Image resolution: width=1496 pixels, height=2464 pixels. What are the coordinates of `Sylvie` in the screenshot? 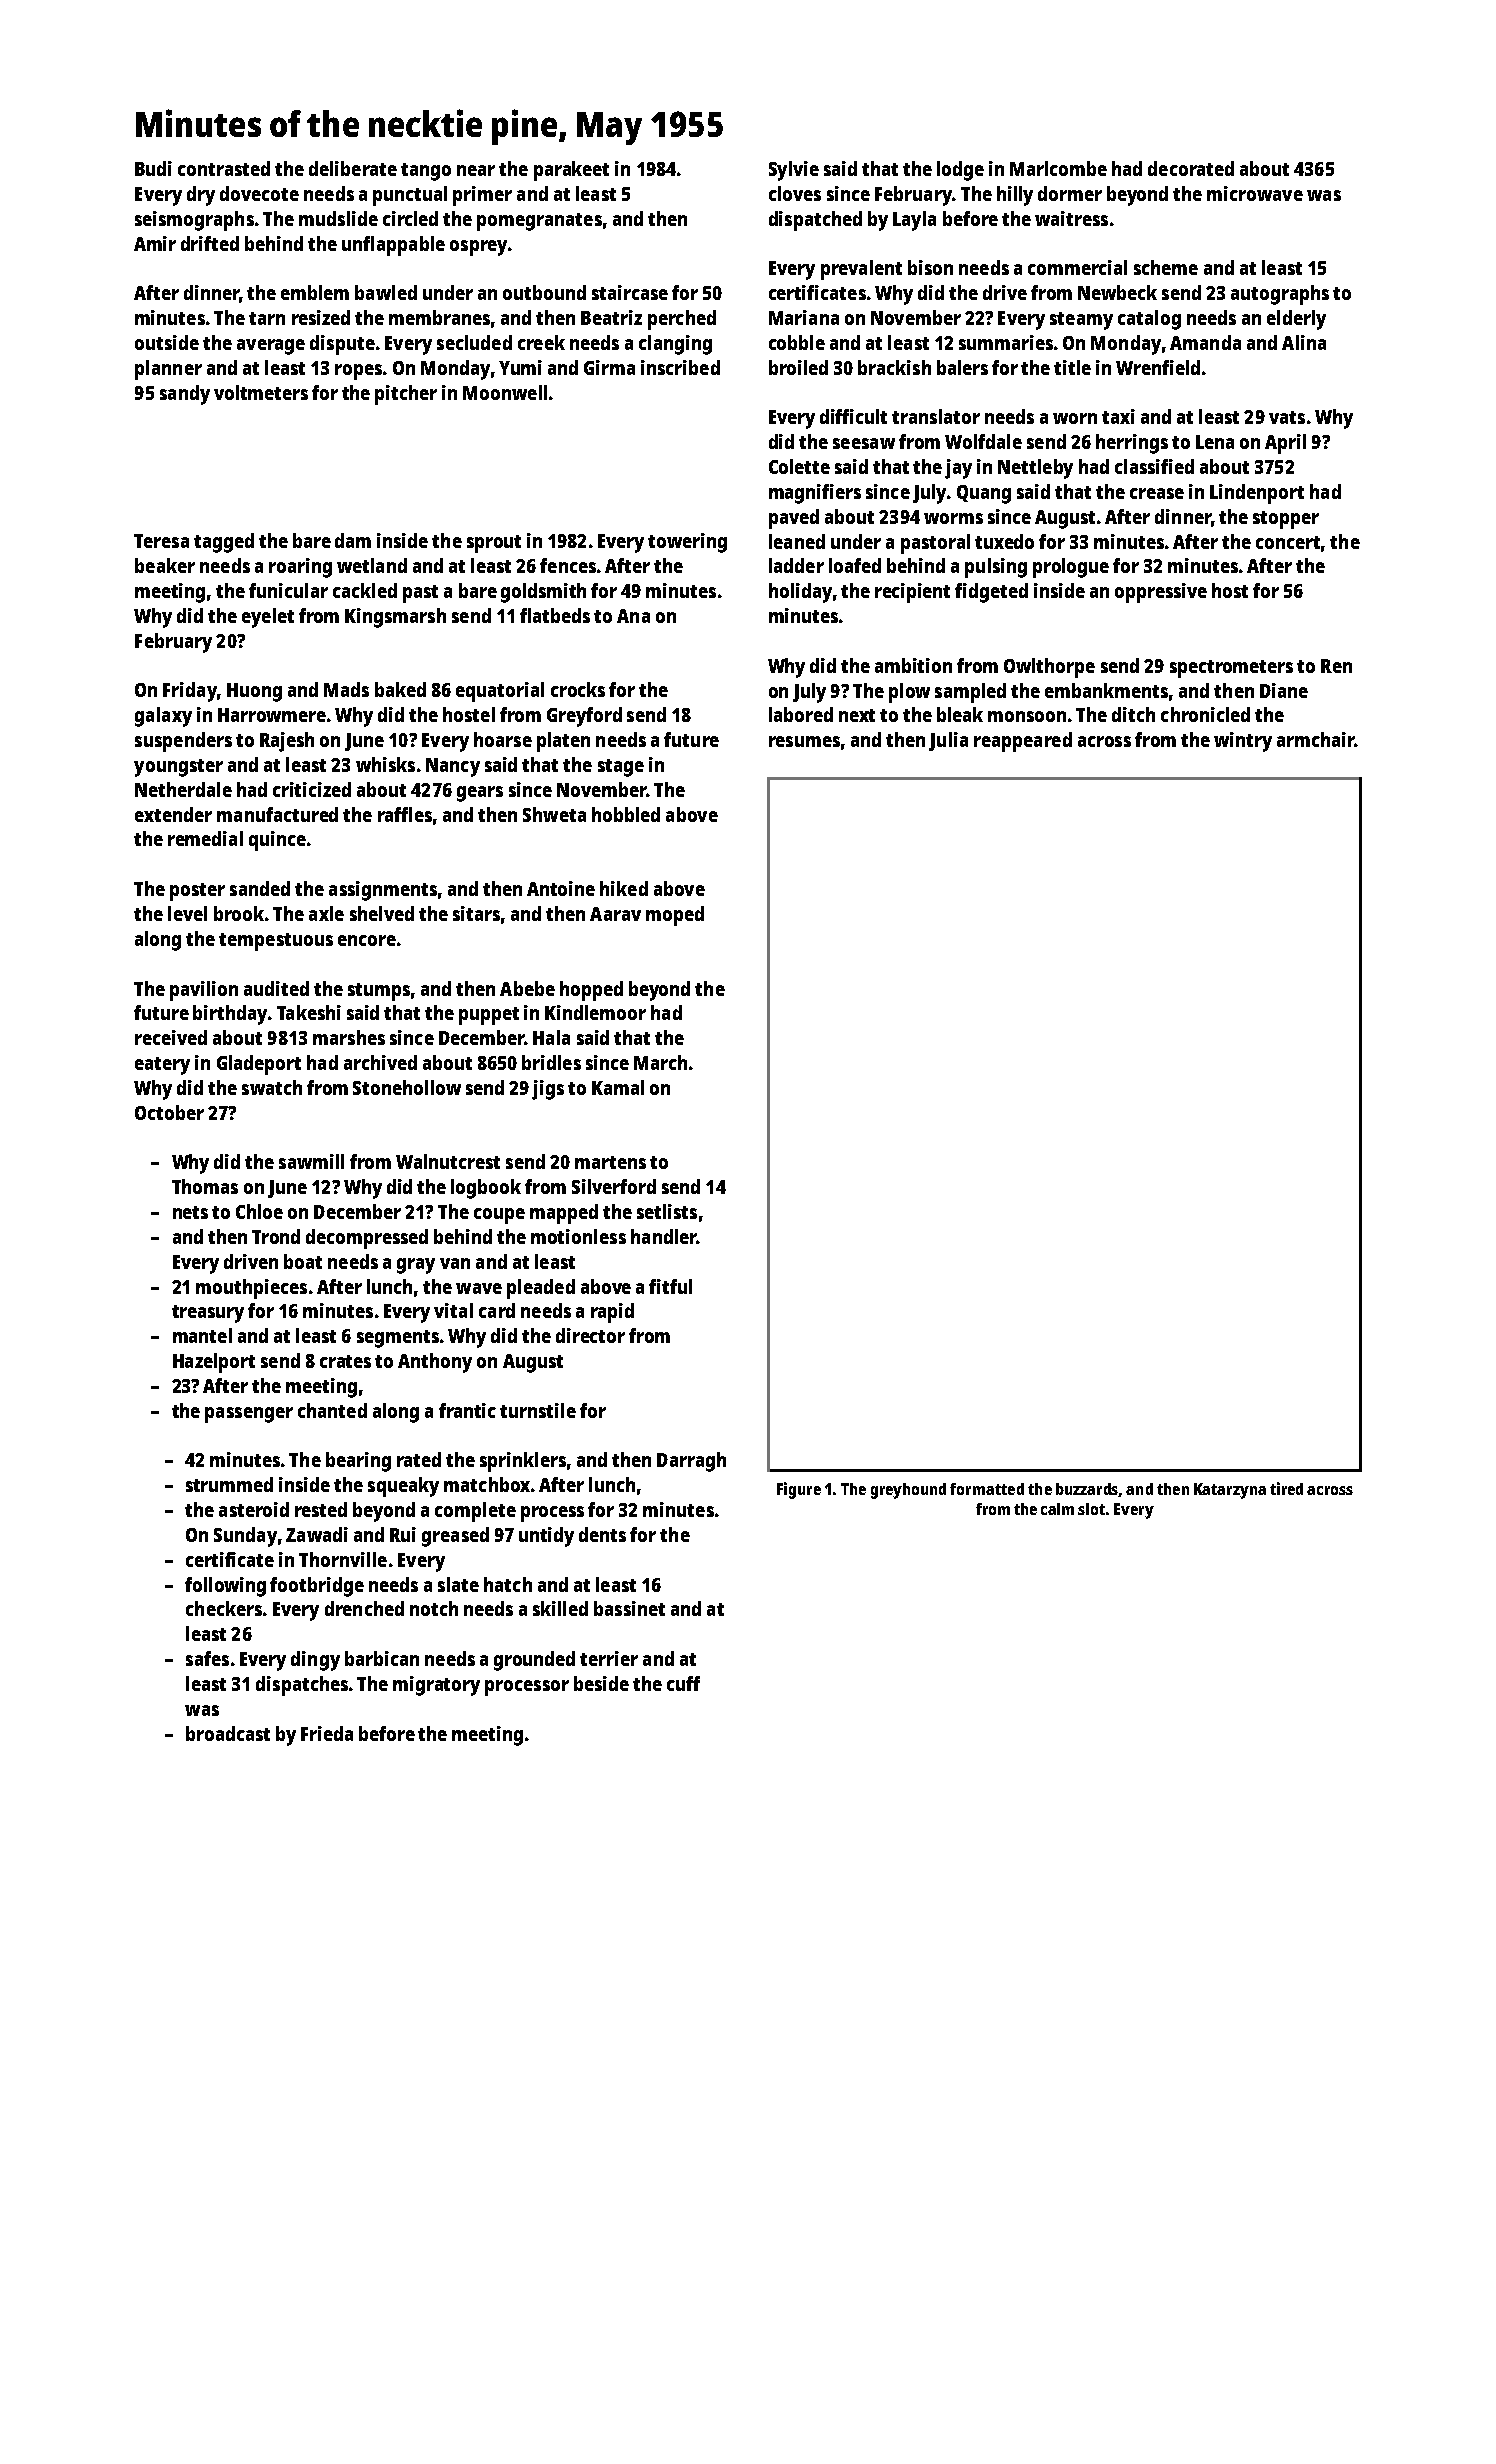 It's located at (794, 171).
